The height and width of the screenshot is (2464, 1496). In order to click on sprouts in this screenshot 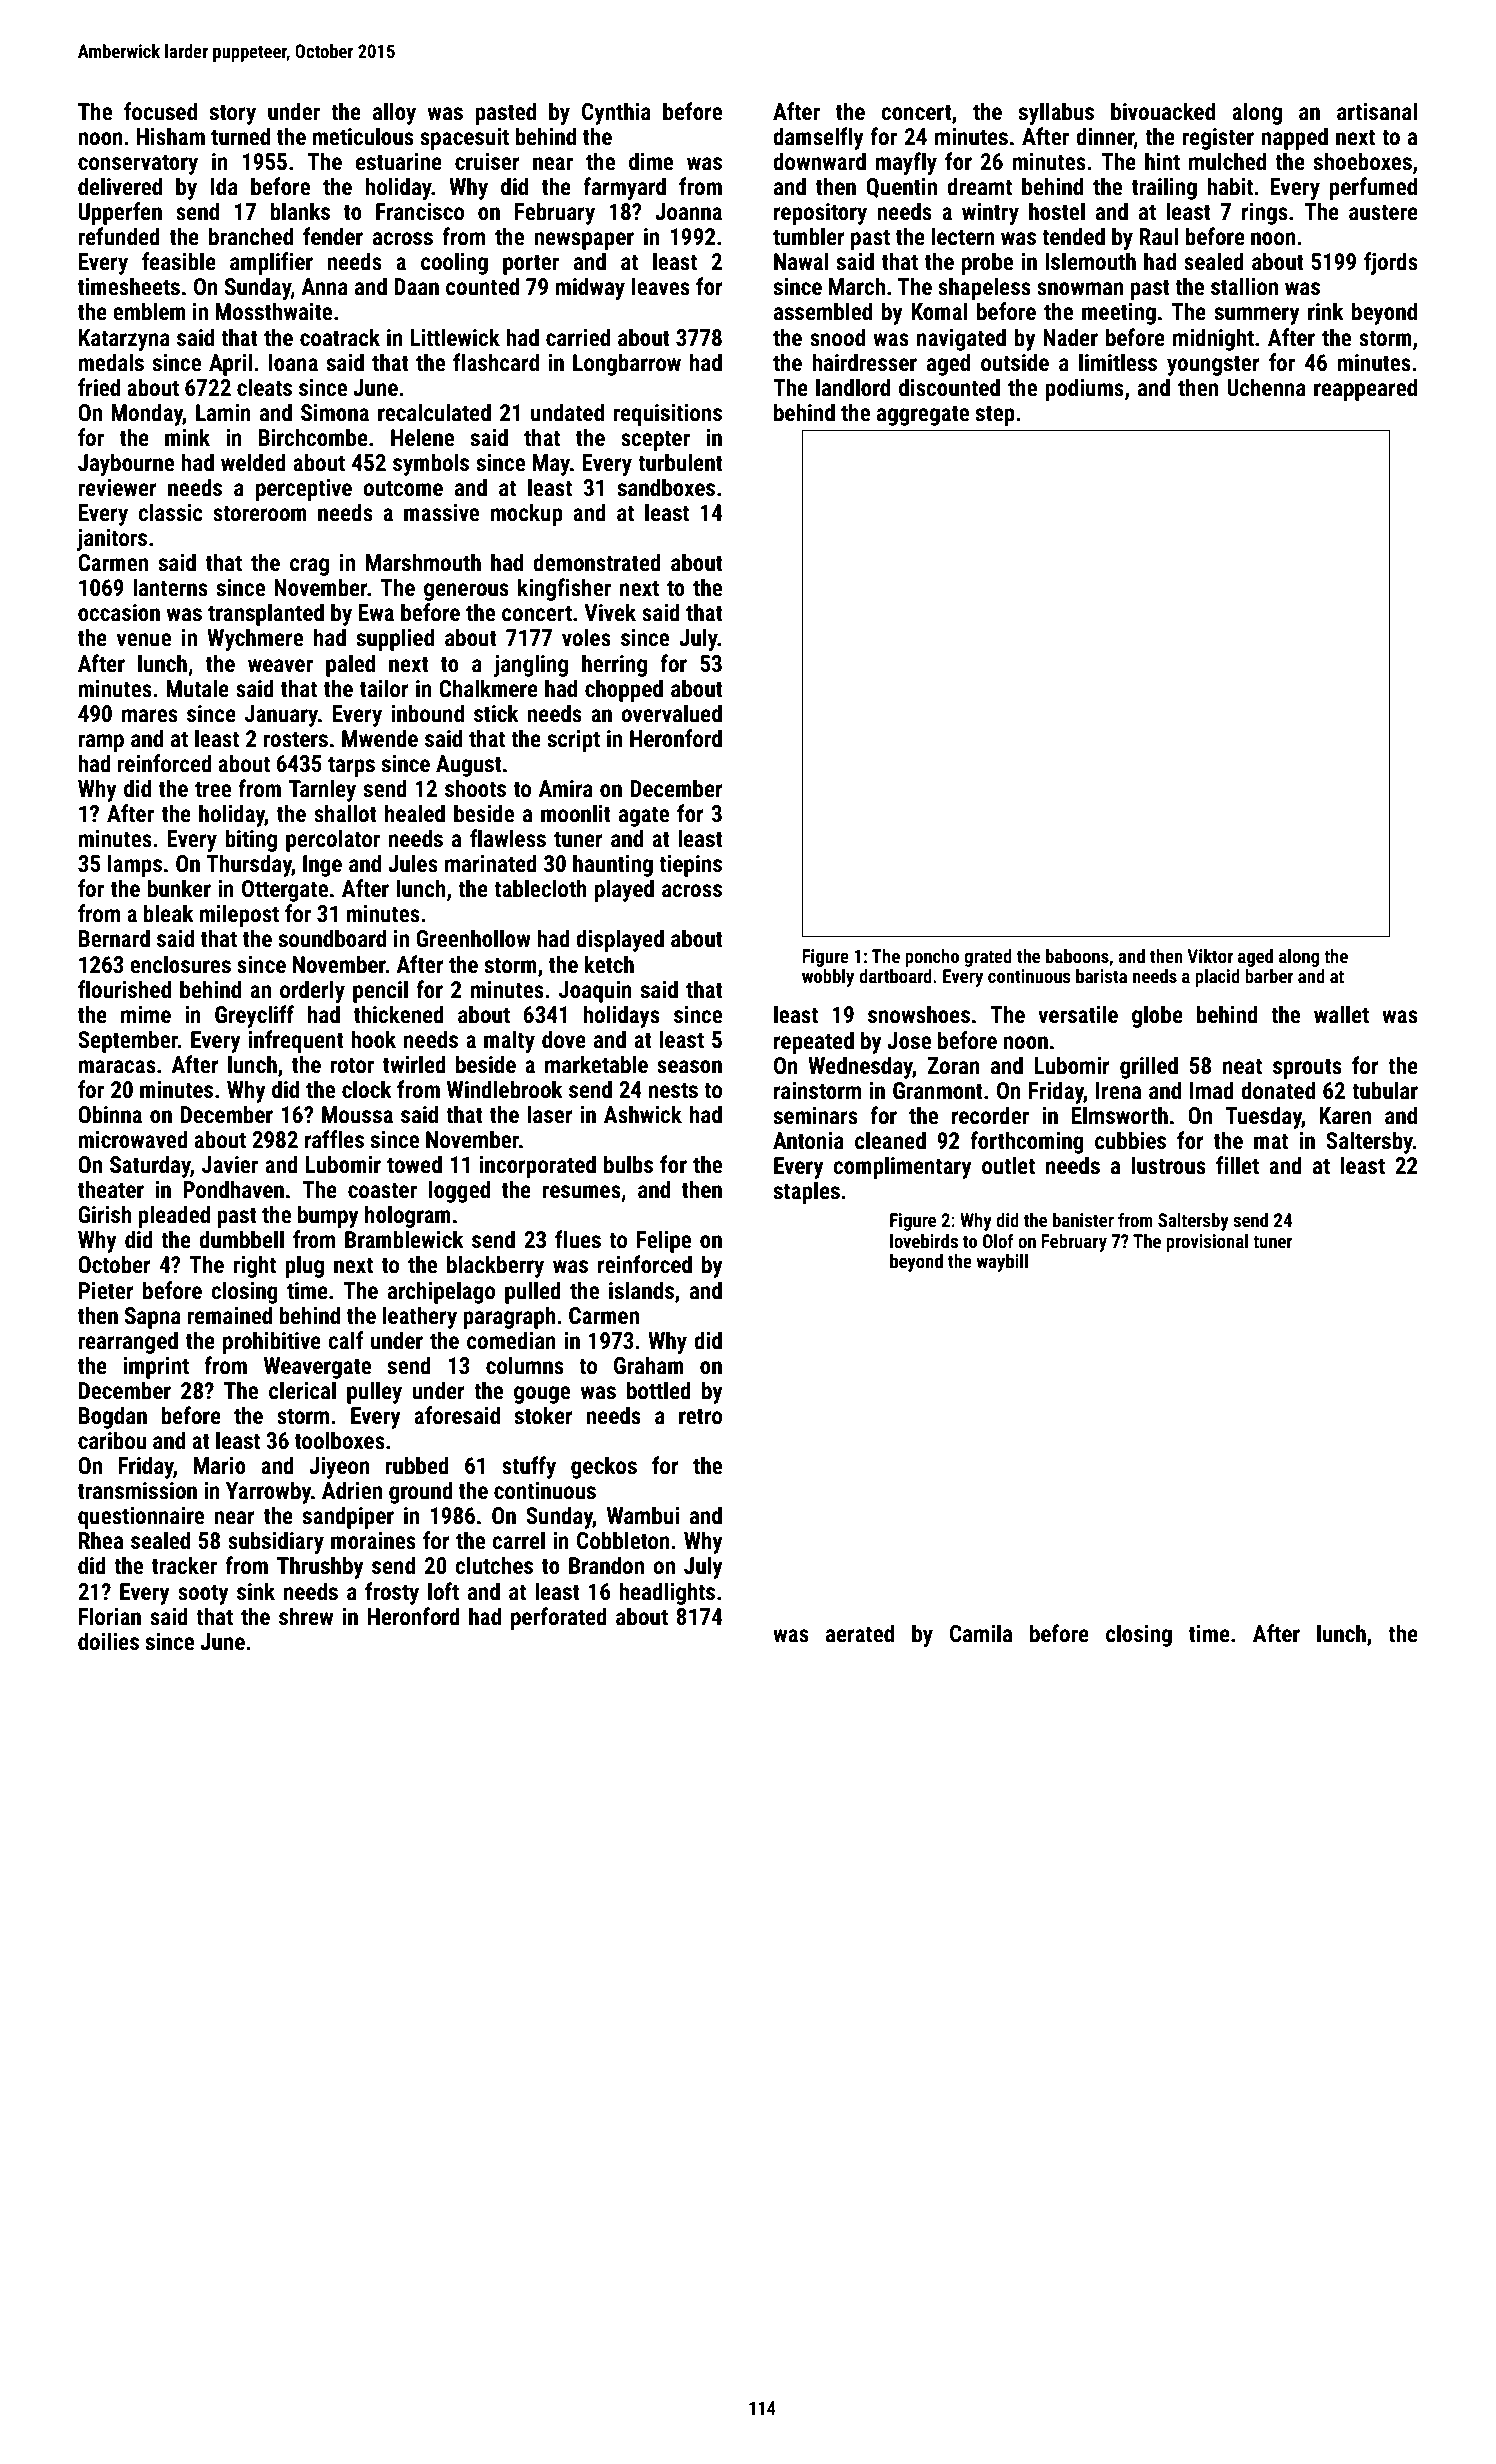, I will do `click(1307, 1068)`.
